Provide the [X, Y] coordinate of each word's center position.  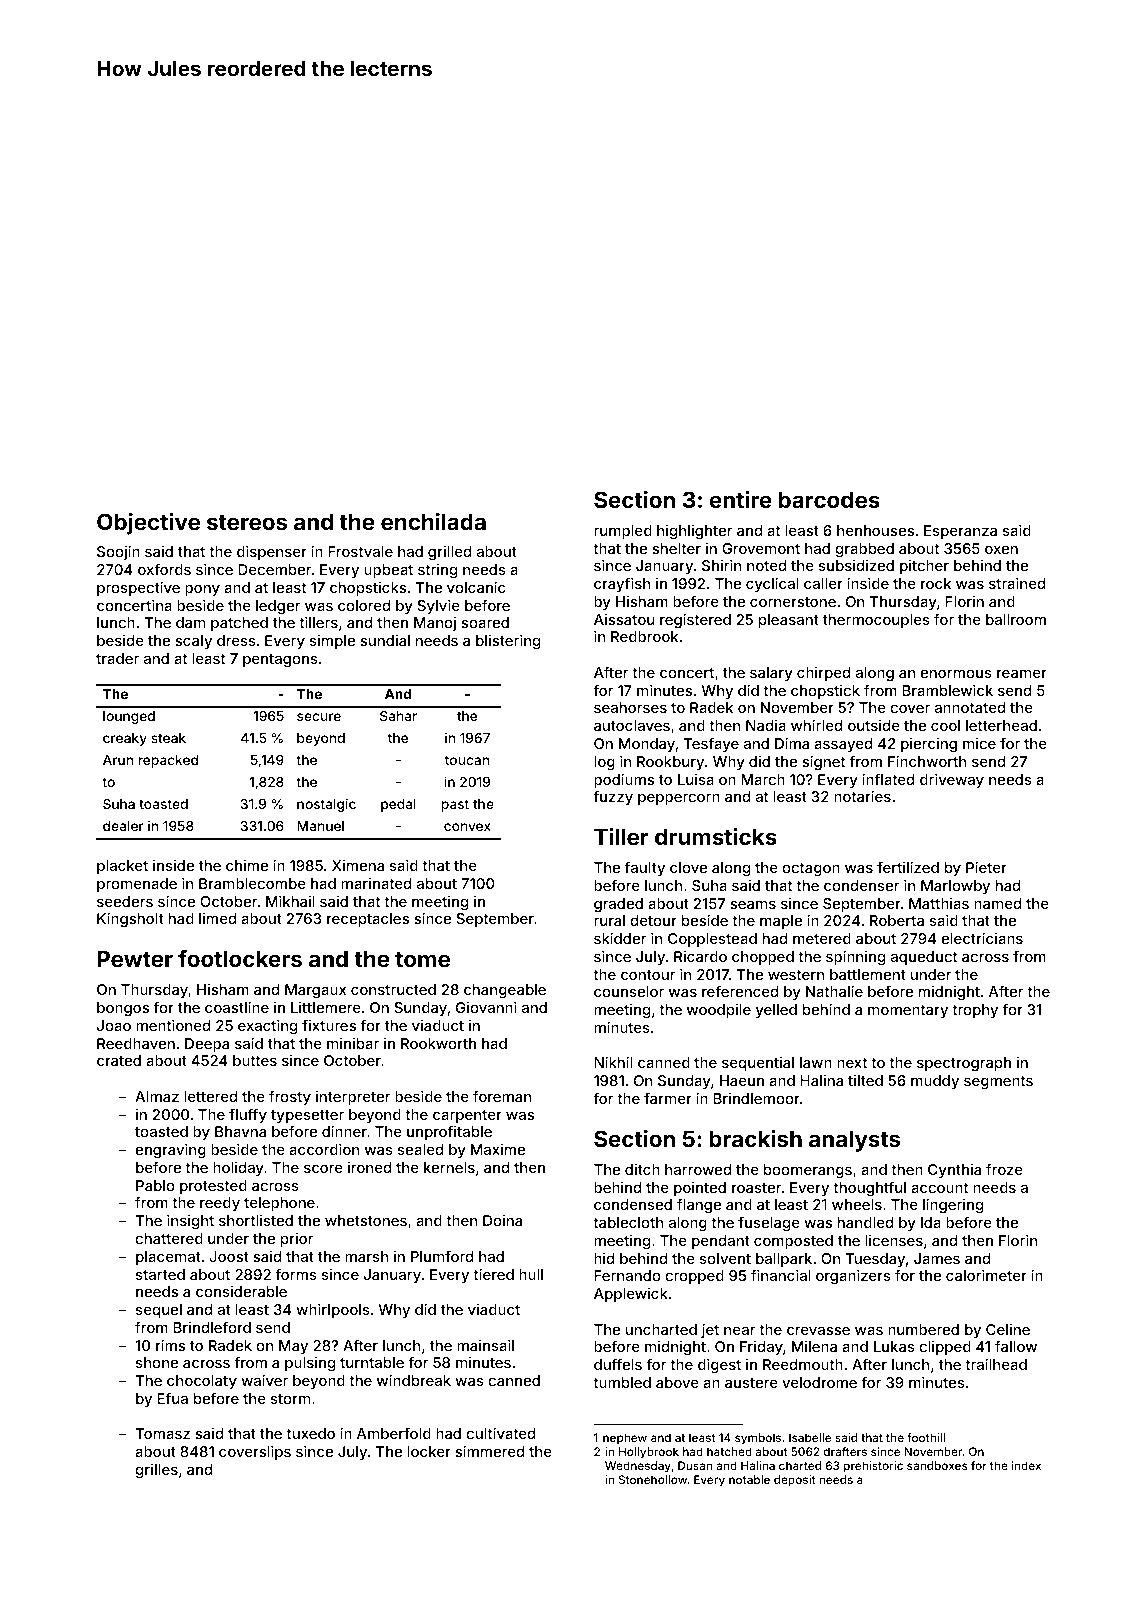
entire [741, 499]
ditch [642, 1169]
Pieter [986, 867]
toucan [467, 760]
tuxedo [310, 1433]
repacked [168, 761]
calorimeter [986, 1275]
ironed [369, 1167]
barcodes [829, 499]
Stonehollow [653, 1479]
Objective [148, 524]
